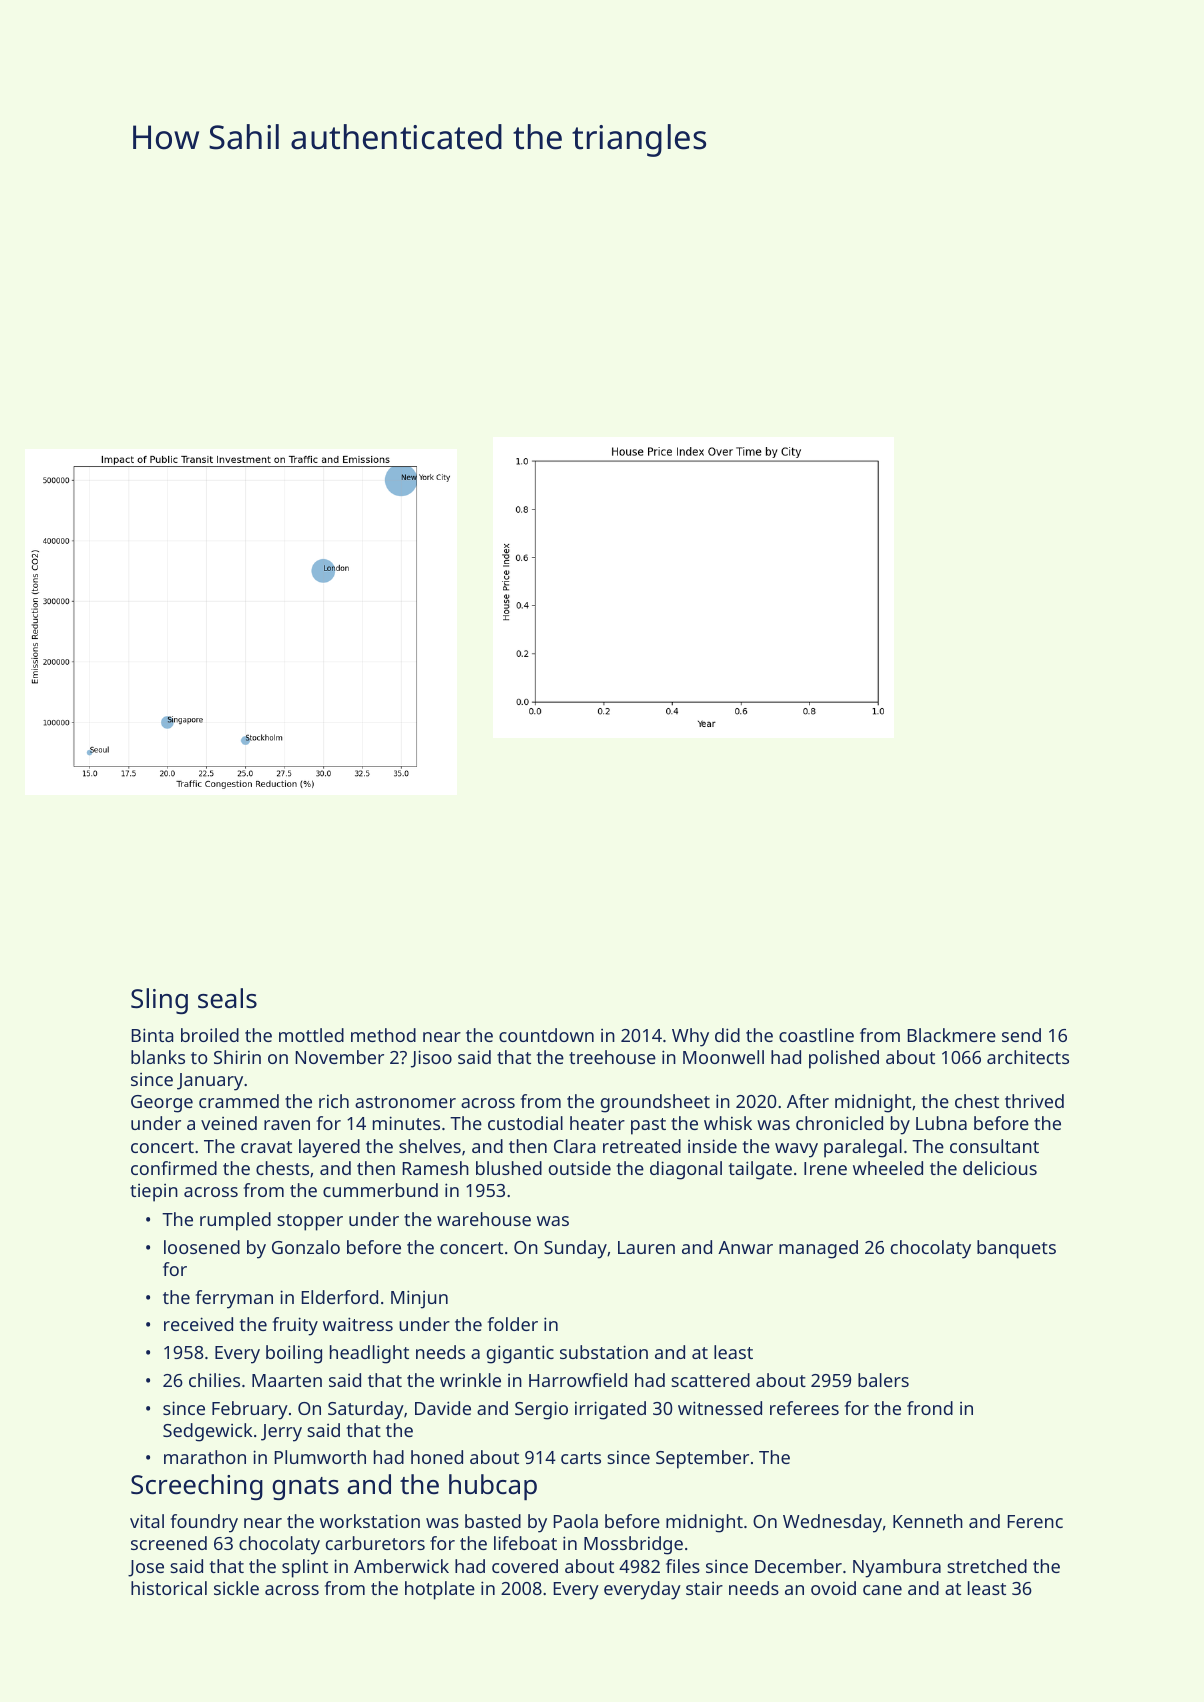 The image size is (1204, 1702). I want to click on did, so click(727, 1035).
